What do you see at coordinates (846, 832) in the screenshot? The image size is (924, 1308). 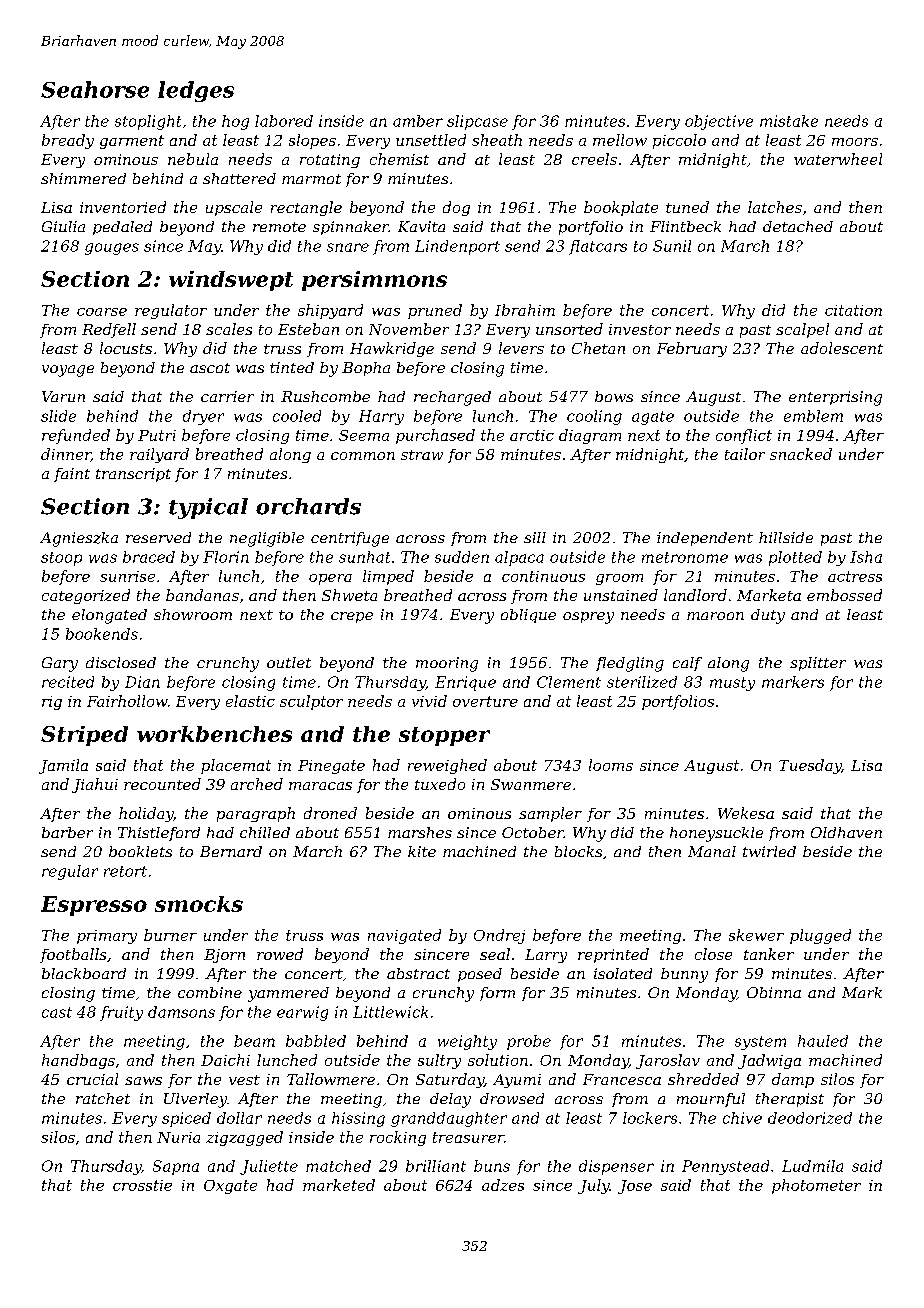 I see `Oldhaven` at bounding box center [846, 832].
